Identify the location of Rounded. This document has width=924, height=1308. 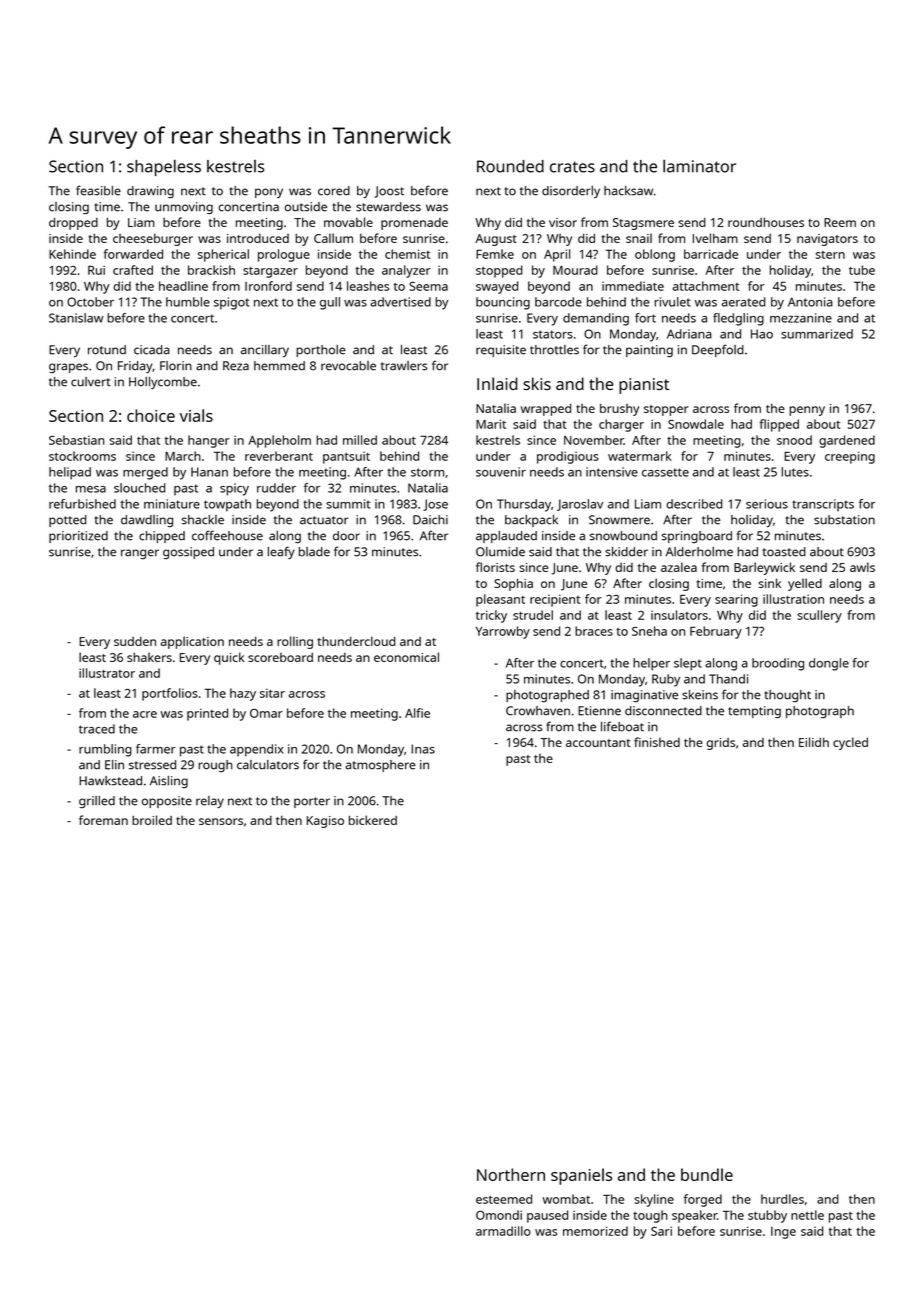
(510, 166).
